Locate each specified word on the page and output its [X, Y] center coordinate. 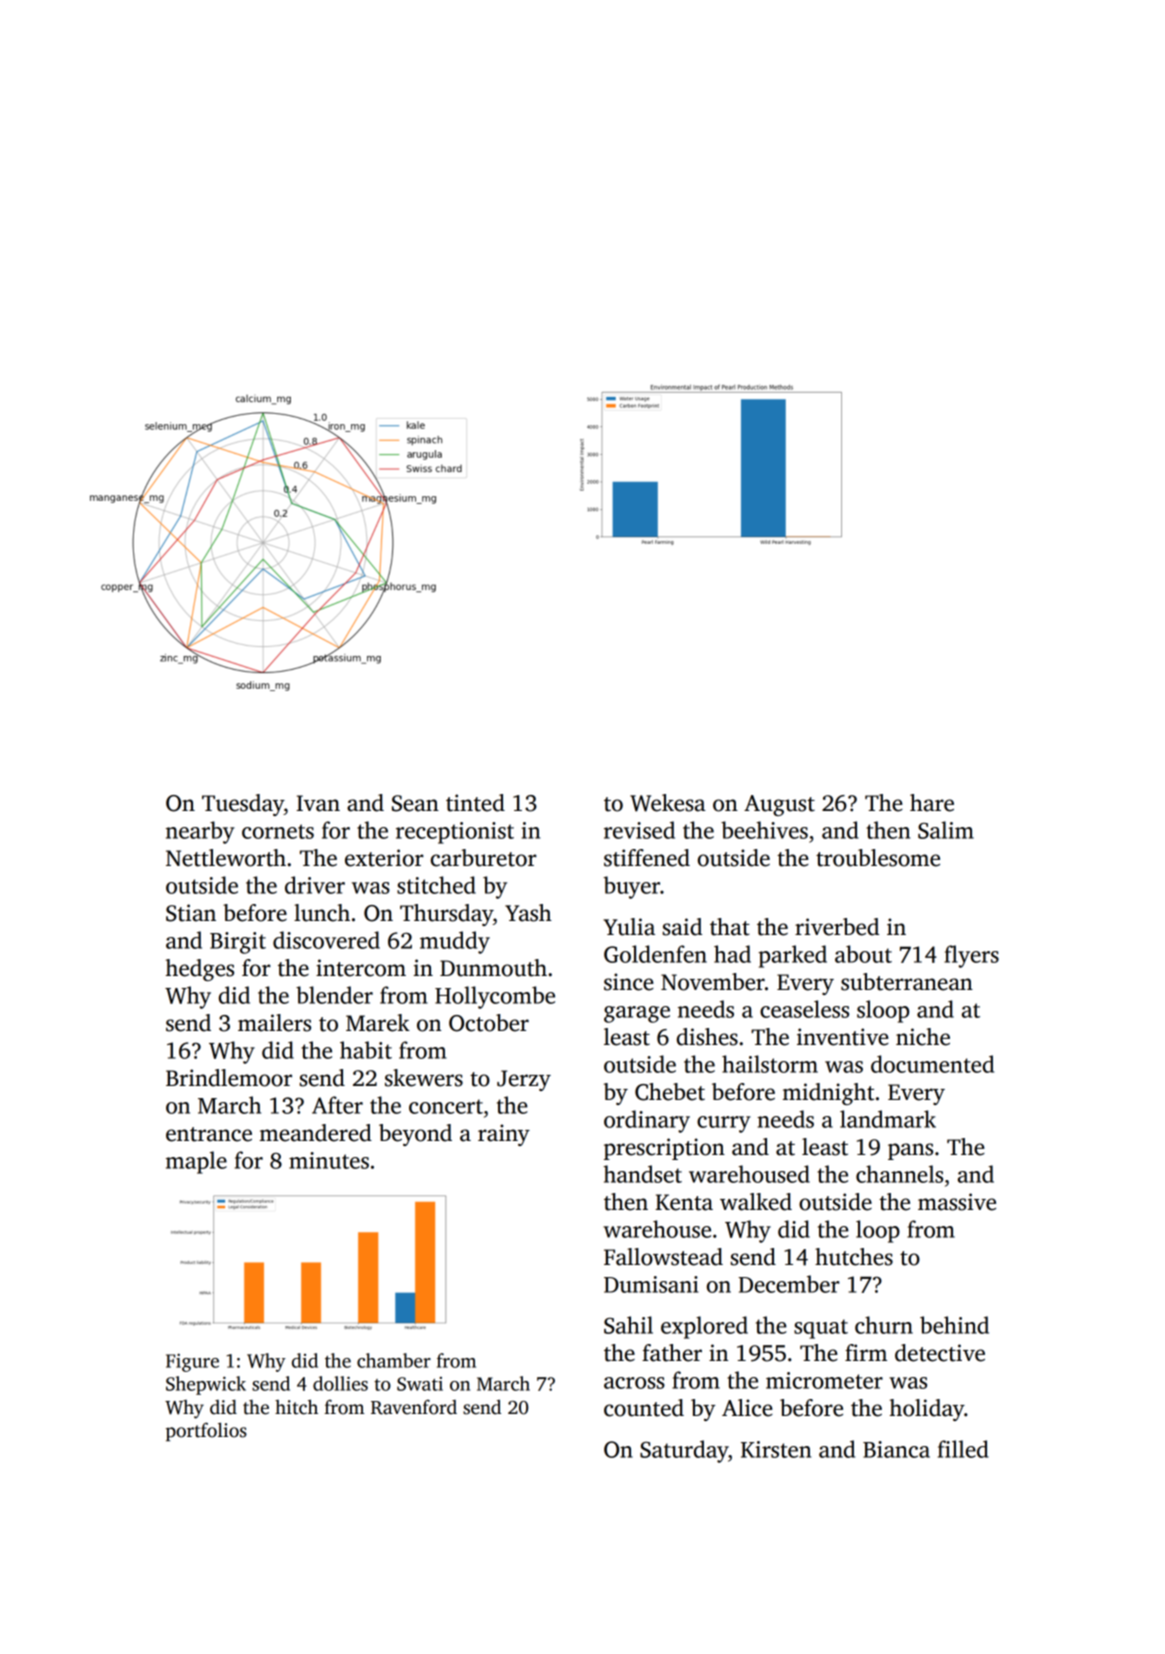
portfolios [206, 1431]
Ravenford [414, 1407]
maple [196, 1162]
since [629, 982]
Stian [191, 913]
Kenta [684, 1202]
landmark [888, 1119]
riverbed [837, 927]
